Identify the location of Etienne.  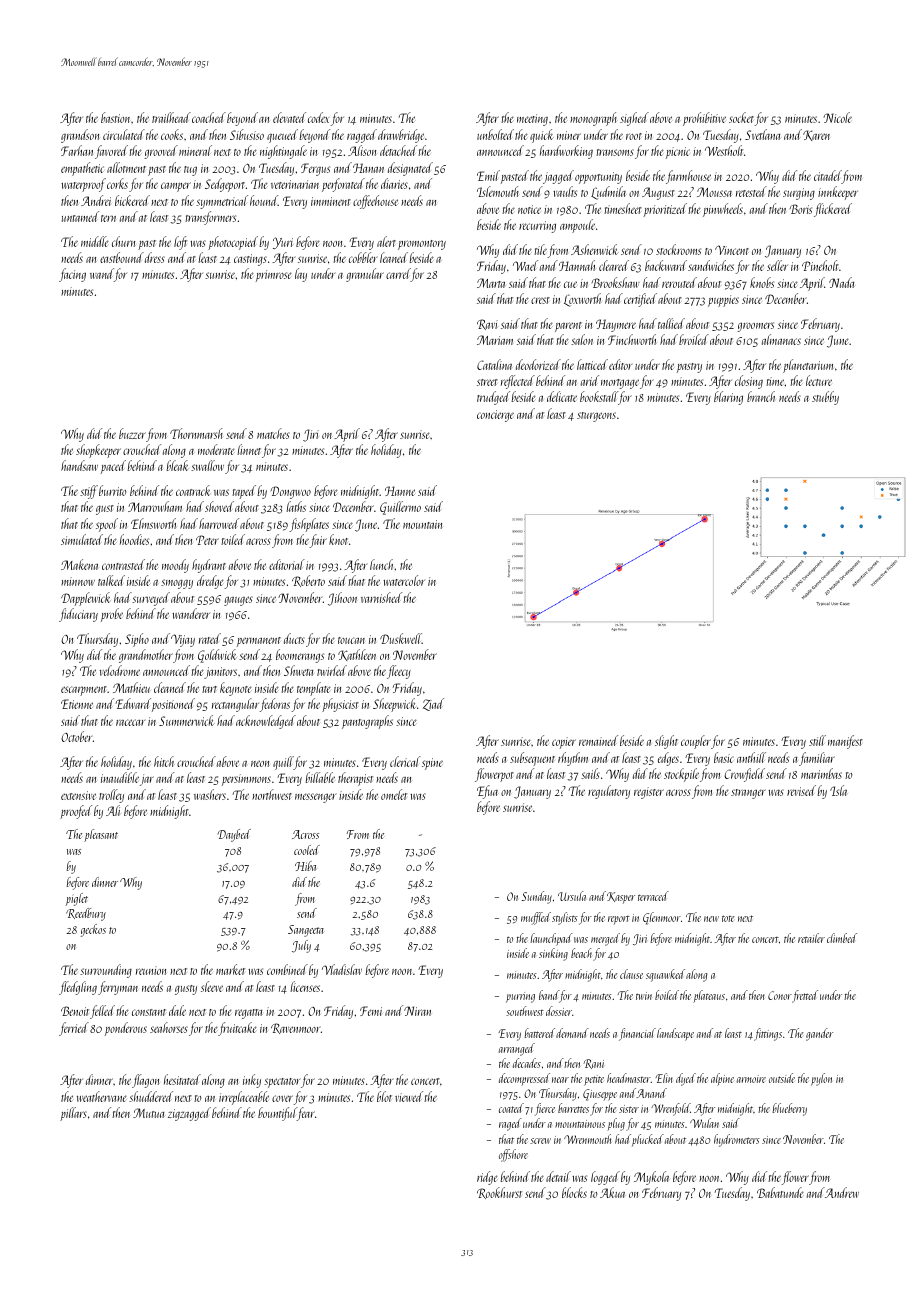
(77, 704).
